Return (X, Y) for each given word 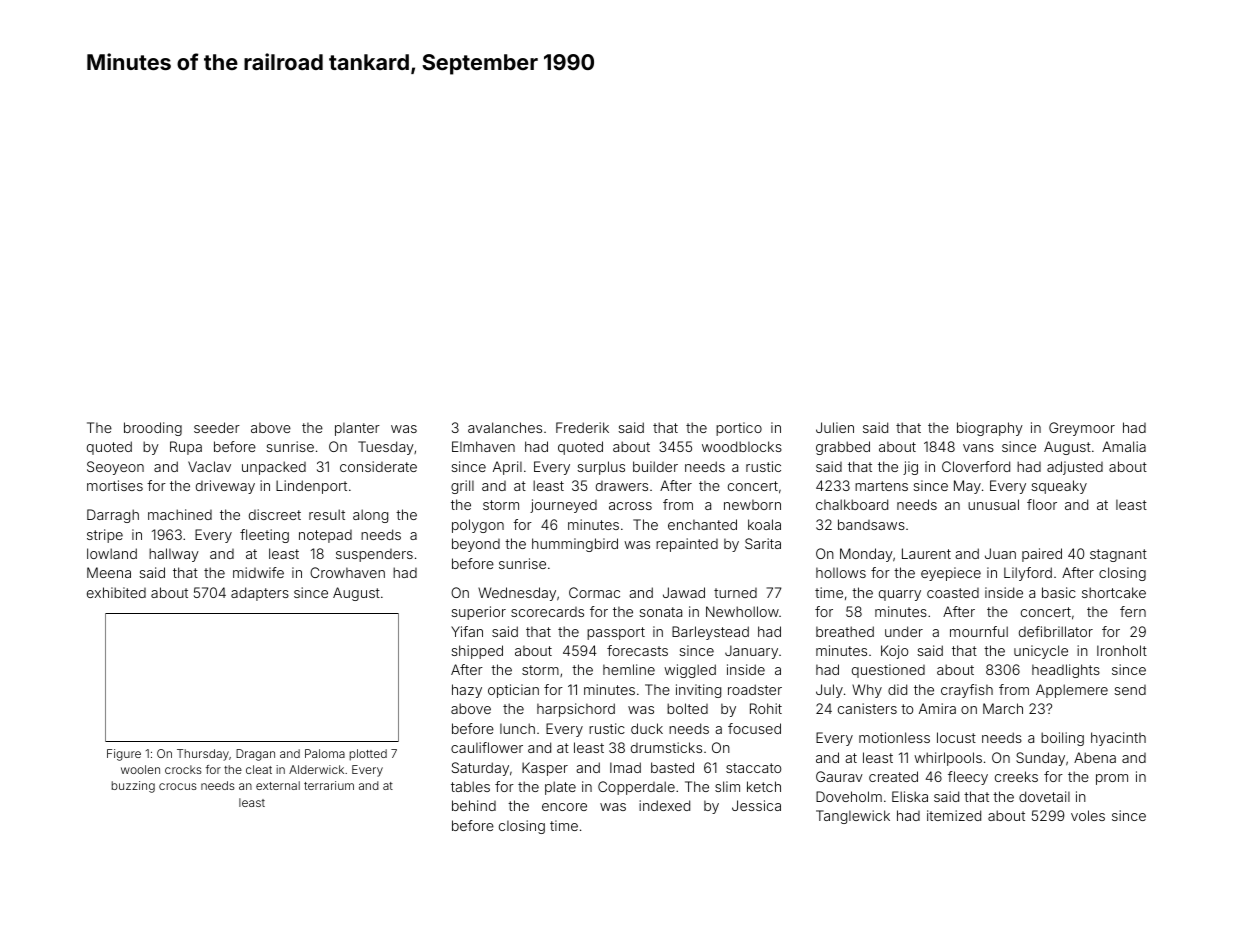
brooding (153, 429)
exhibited (116, 592)
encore (564, 807)
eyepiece (951, 574)
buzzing (133, 787)
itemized (954, 815)
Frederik (582, 427)
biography (990, 429)
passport (616, 633)
